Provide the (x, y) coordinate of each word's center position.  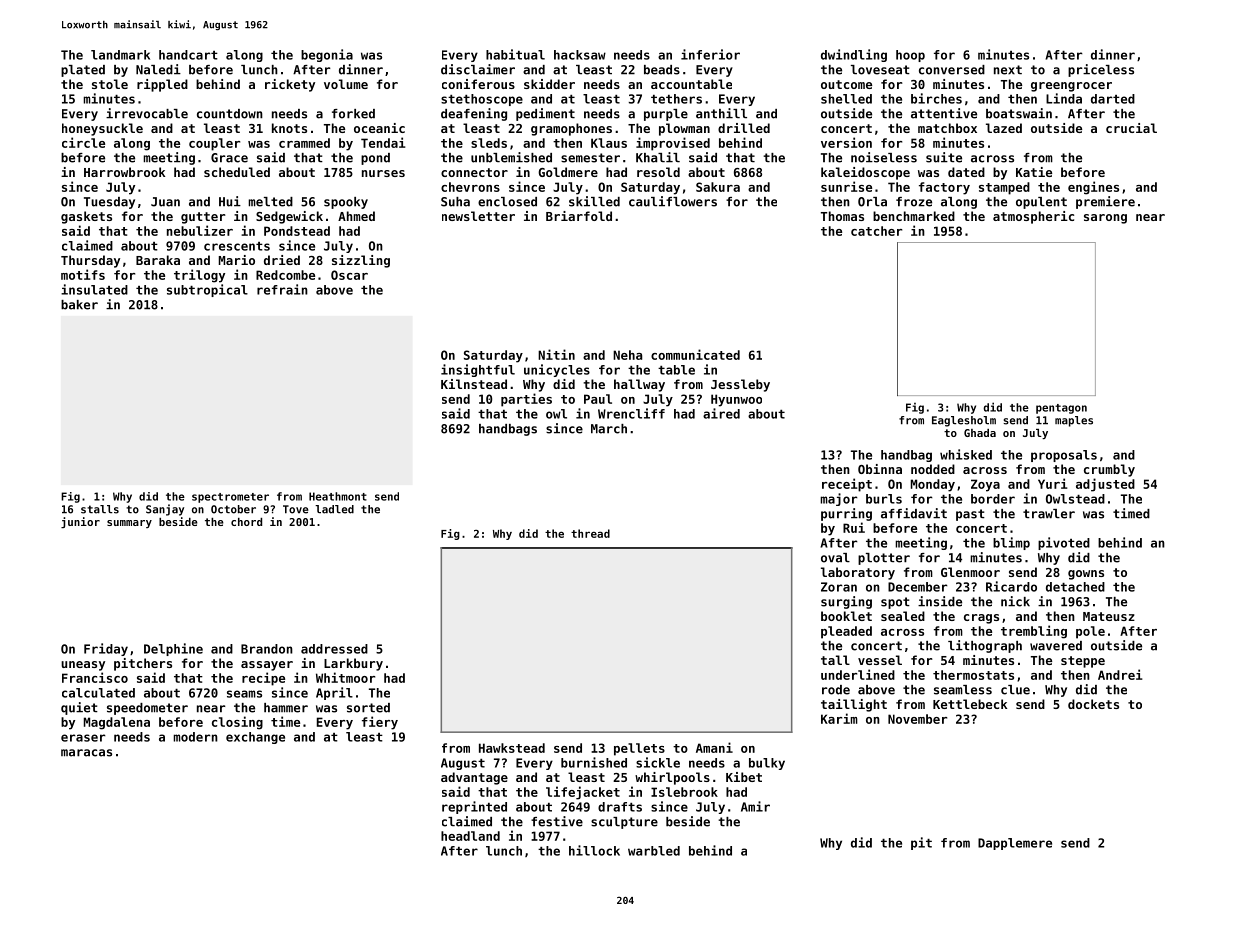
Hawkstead (512, 748)
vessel (880, 660)
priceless (1101, 70)
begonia (327, 55)
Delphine (173, 649)
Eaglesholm (964, 421)
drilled (744, 128)
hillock (594, 850)
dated (966, 172)
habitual (515, 54)
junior (80, 522)
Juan (165, 202)
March (609, 429)
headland (470, 836)
